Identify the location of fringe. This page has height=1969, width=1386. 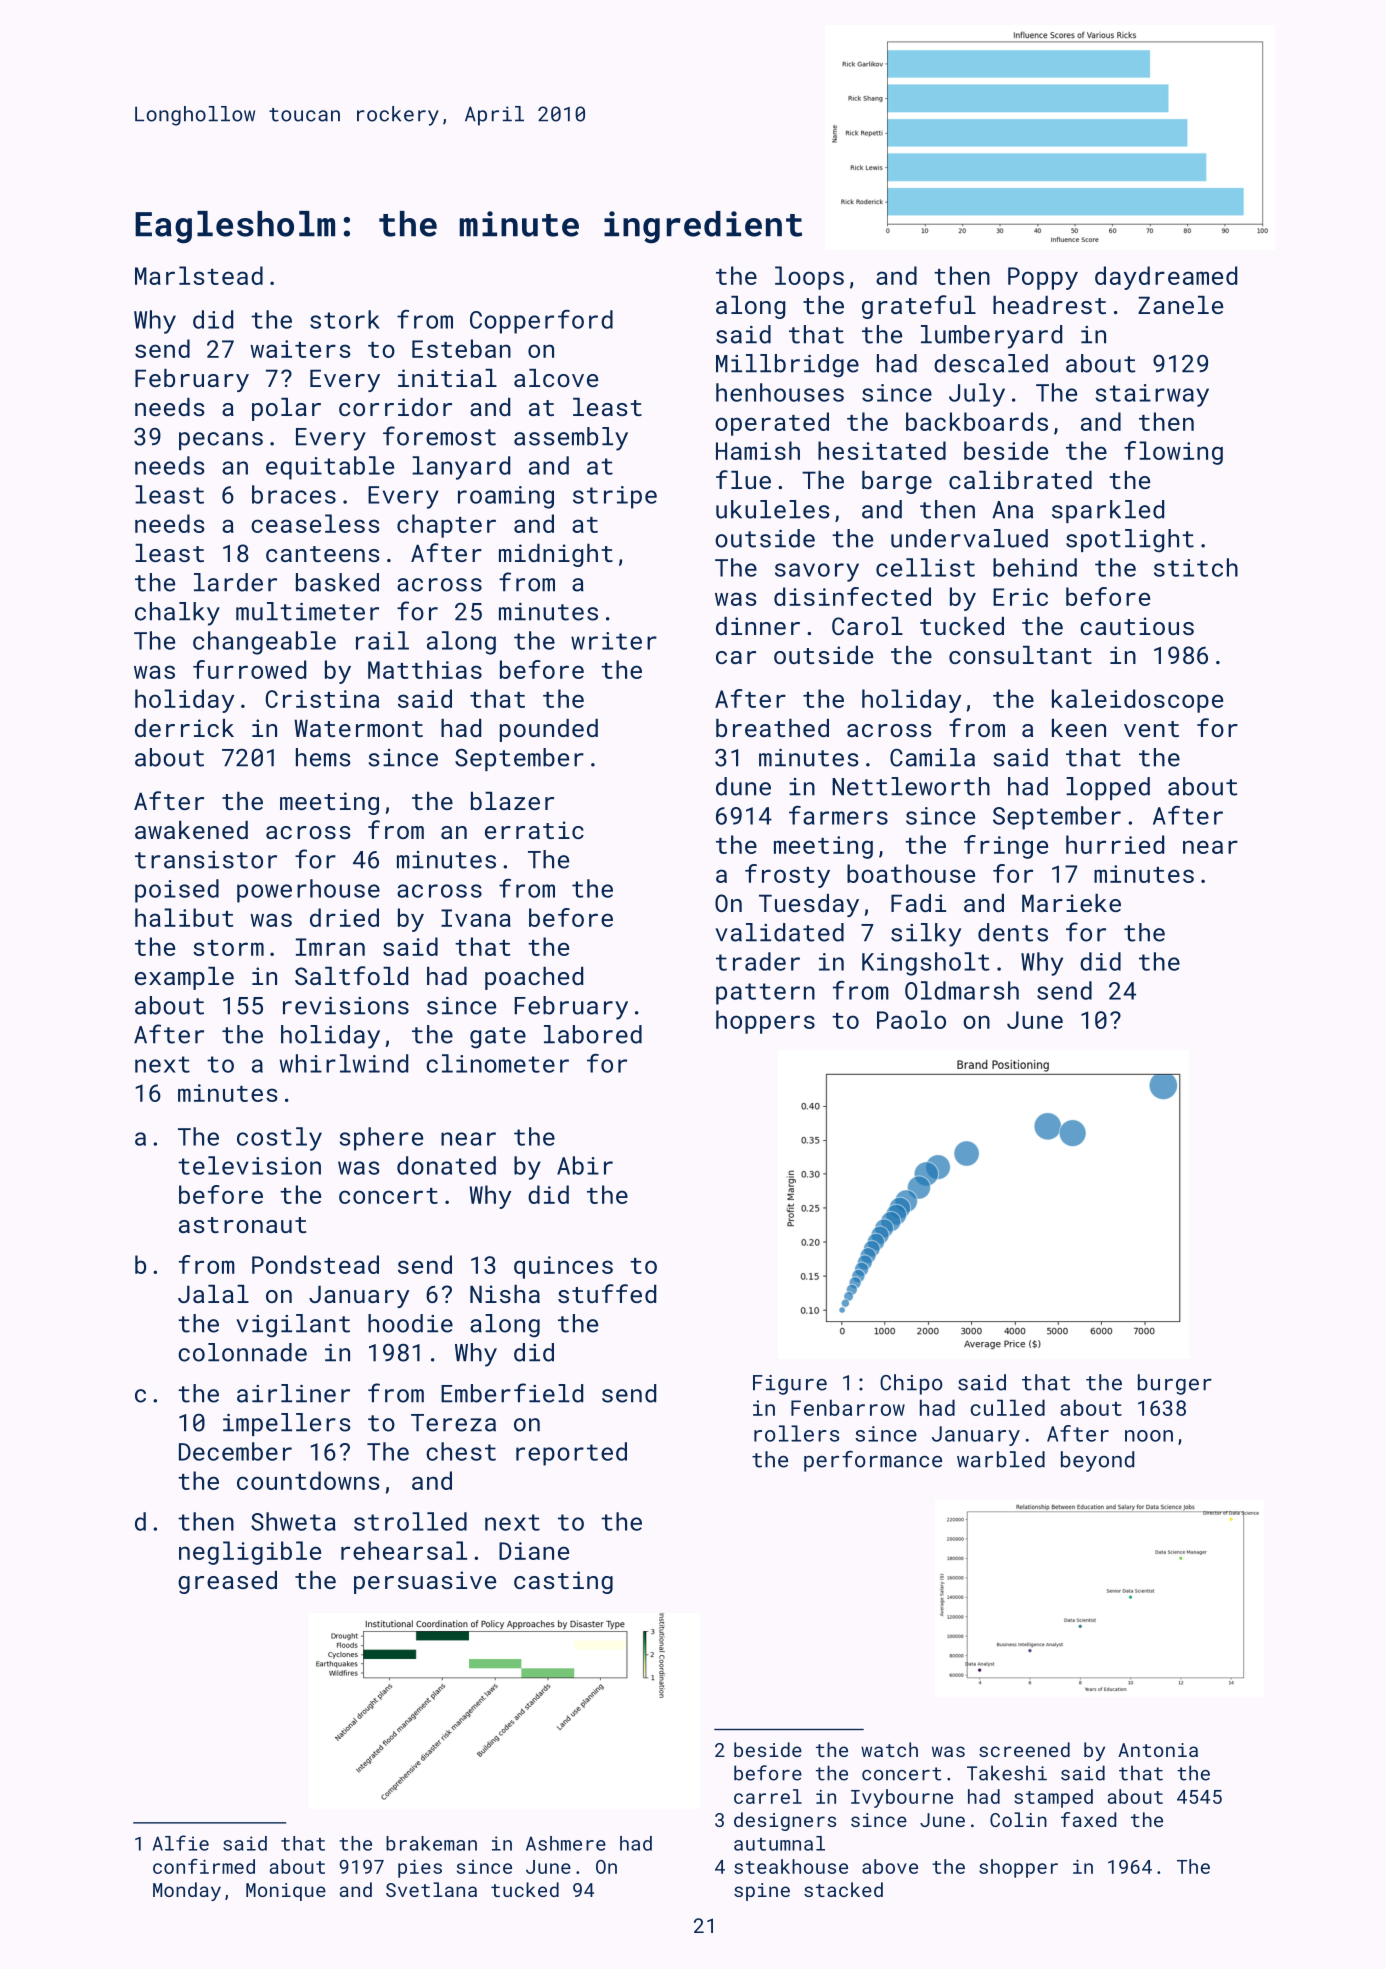
(1006, 847).
